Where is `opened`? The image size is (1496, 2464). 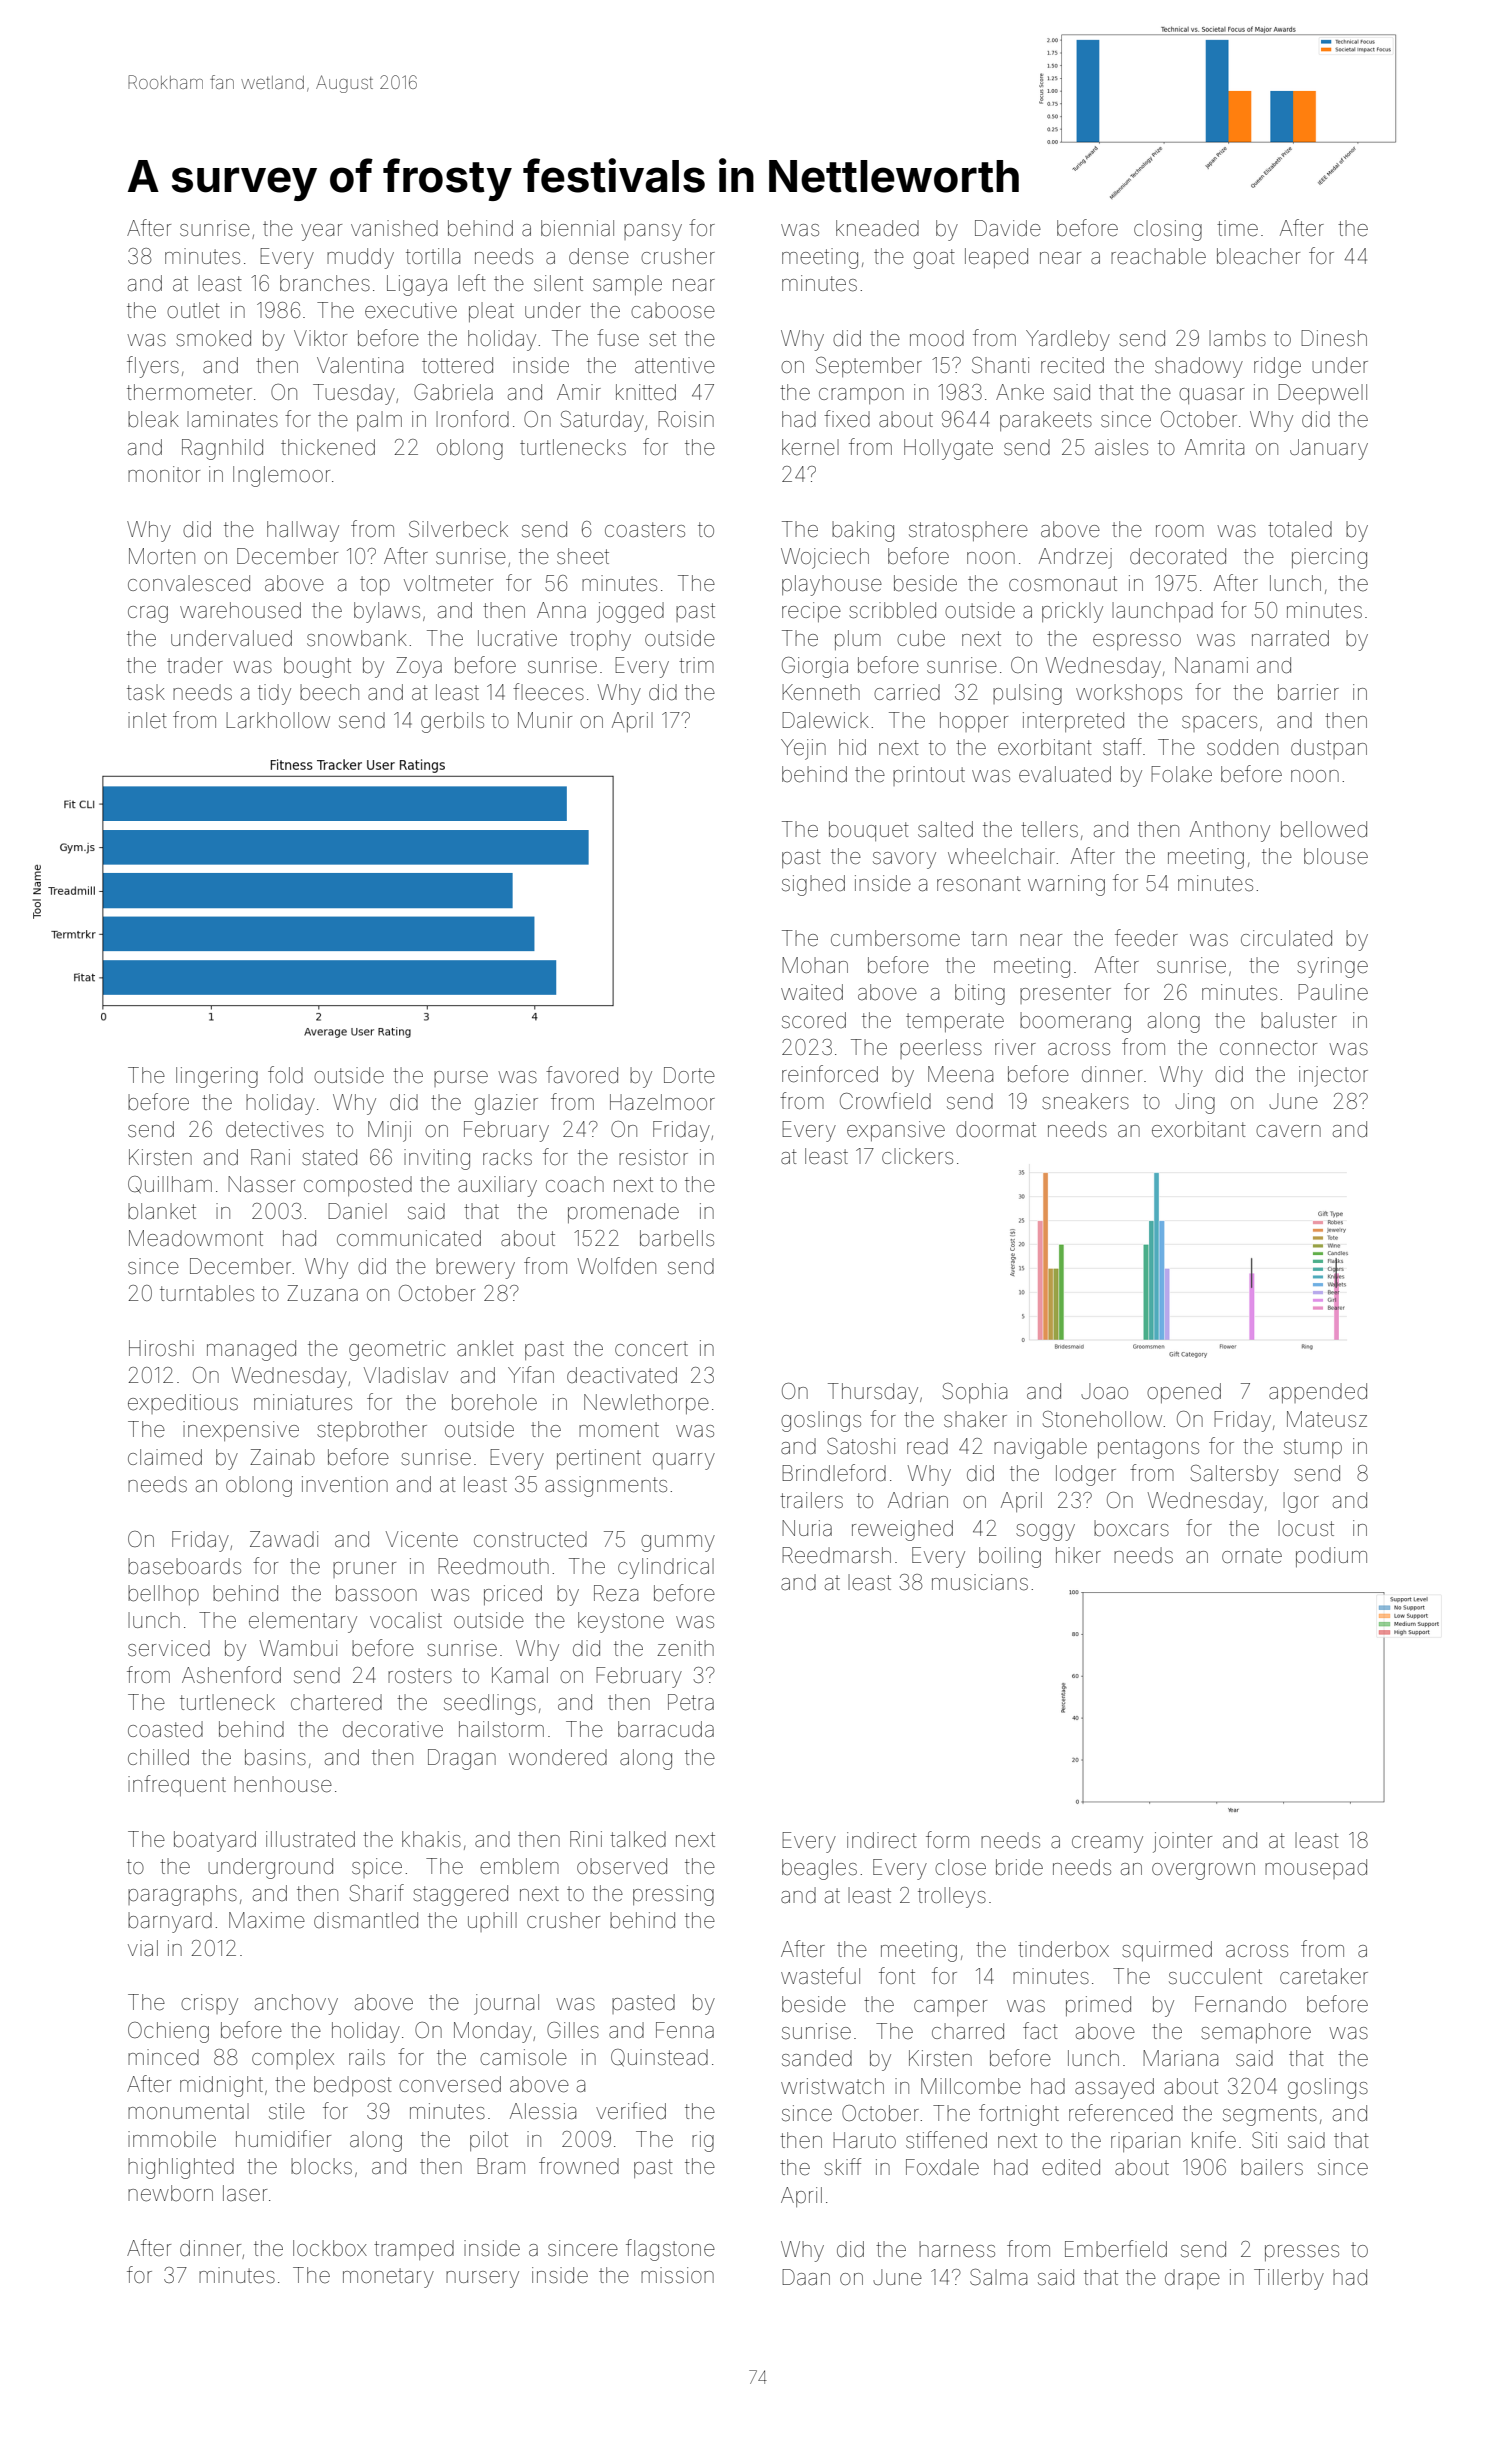 opened is located at coordinates (1184, 1393).
